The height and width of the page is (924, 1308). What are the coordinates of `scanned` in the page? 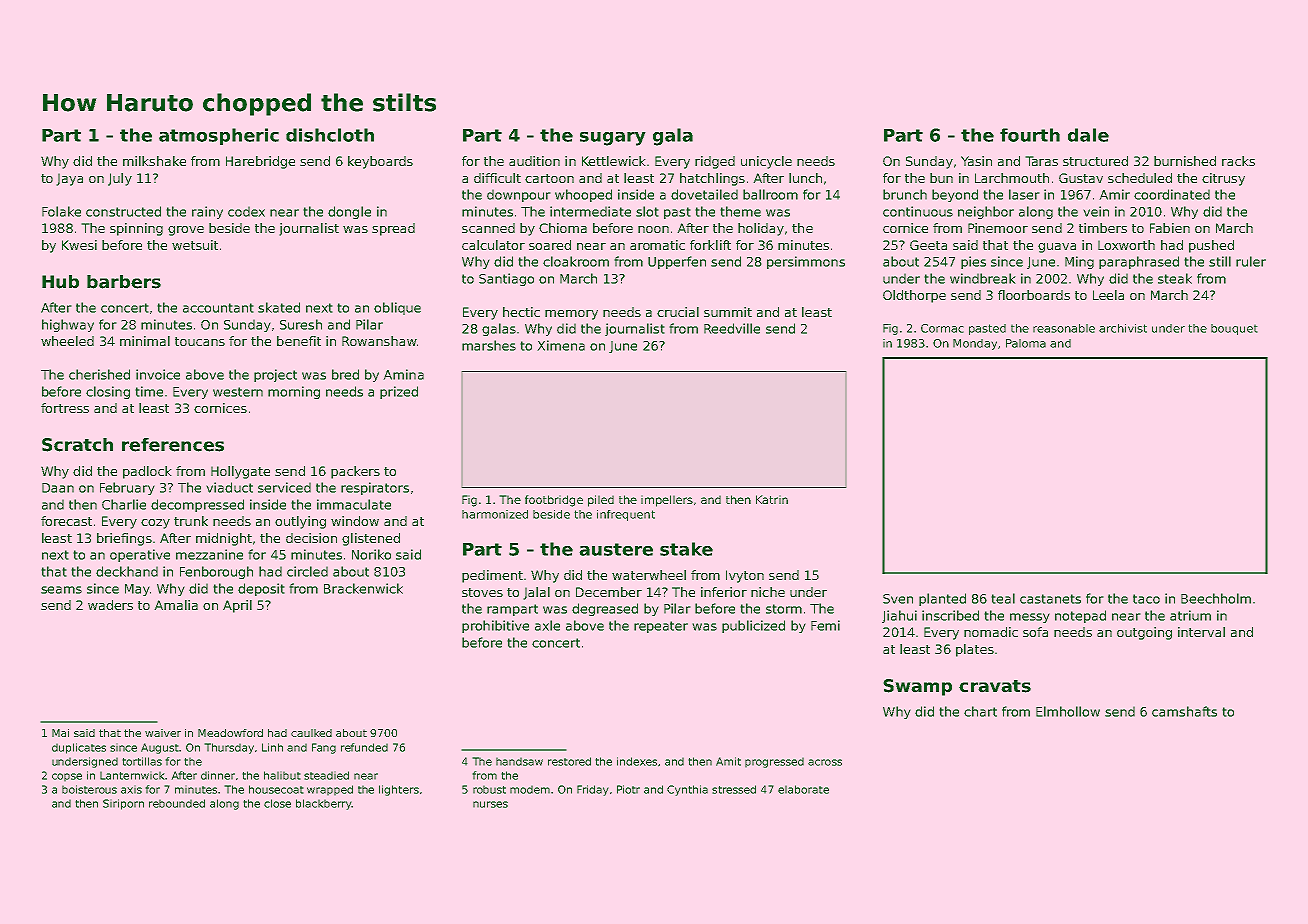 It's located at (488, 228).
